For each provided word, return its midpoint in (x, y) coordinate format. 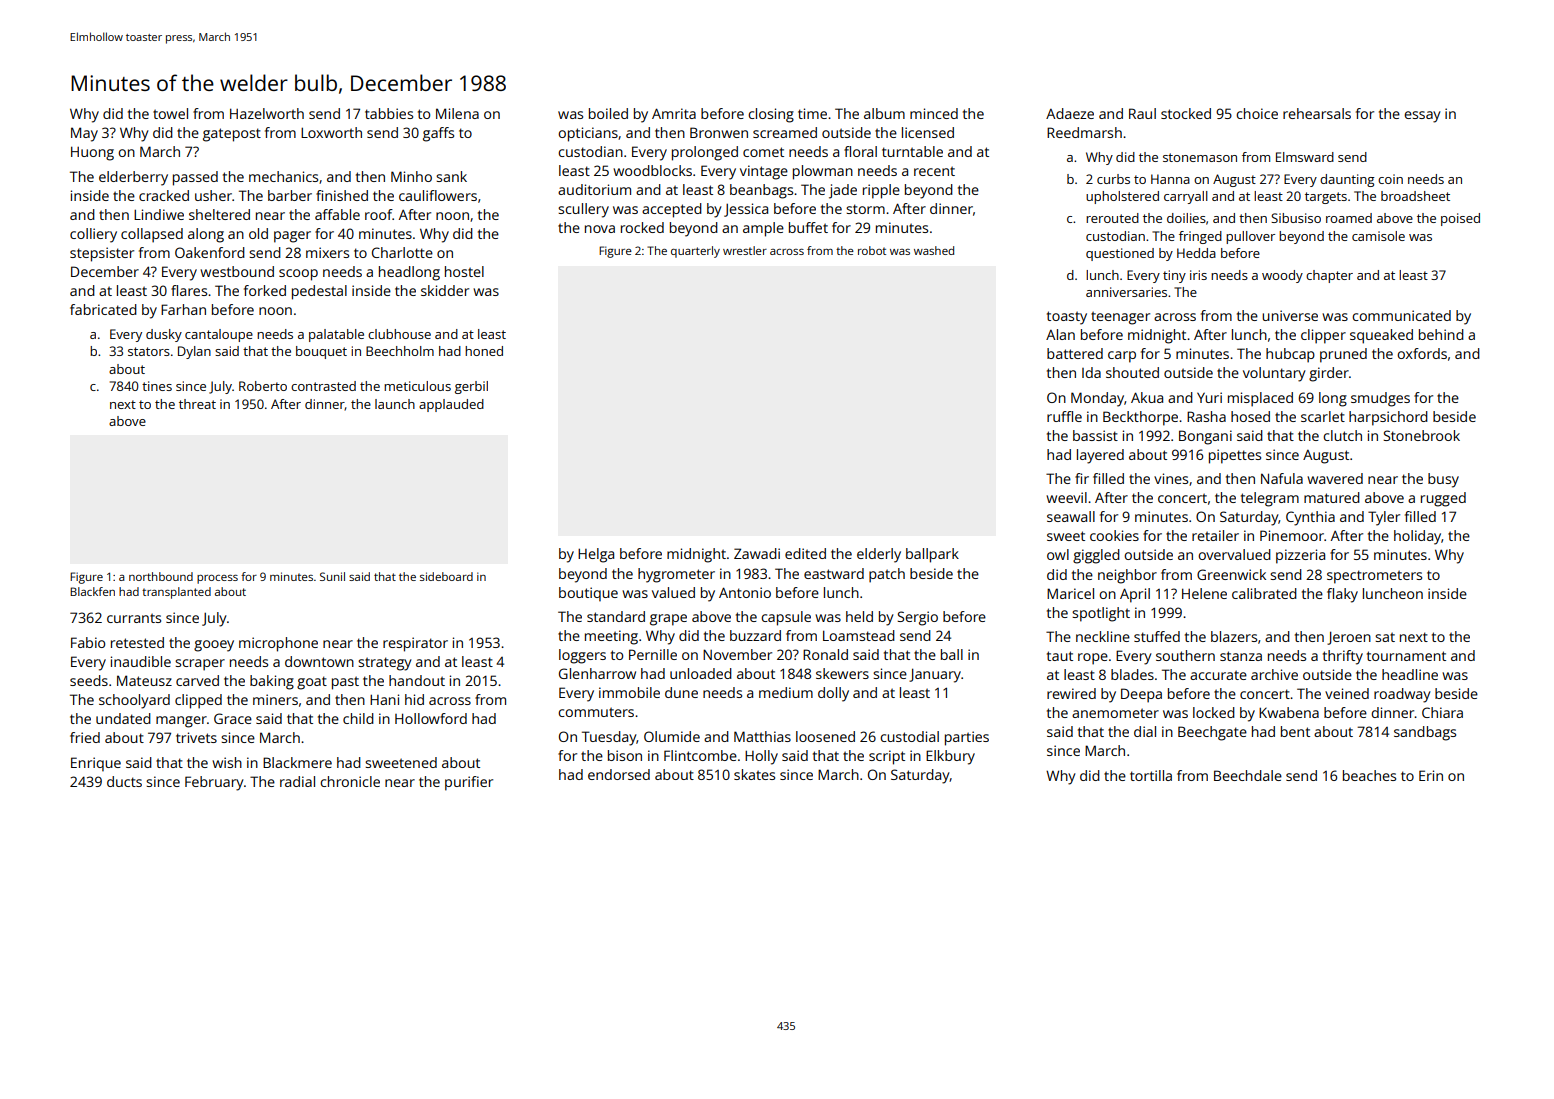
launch (395, 404)
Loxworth (331, 132)
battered (1075, 353)
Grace (233, 718)
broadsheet (1415, 196)
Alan (1060, 334)
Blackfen (92, 591)
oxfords (1422, 353)
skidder (445, 290)
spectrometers (1374, 577)
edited (805, 553)
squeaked (1381, 336)
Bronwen (719, 132)
